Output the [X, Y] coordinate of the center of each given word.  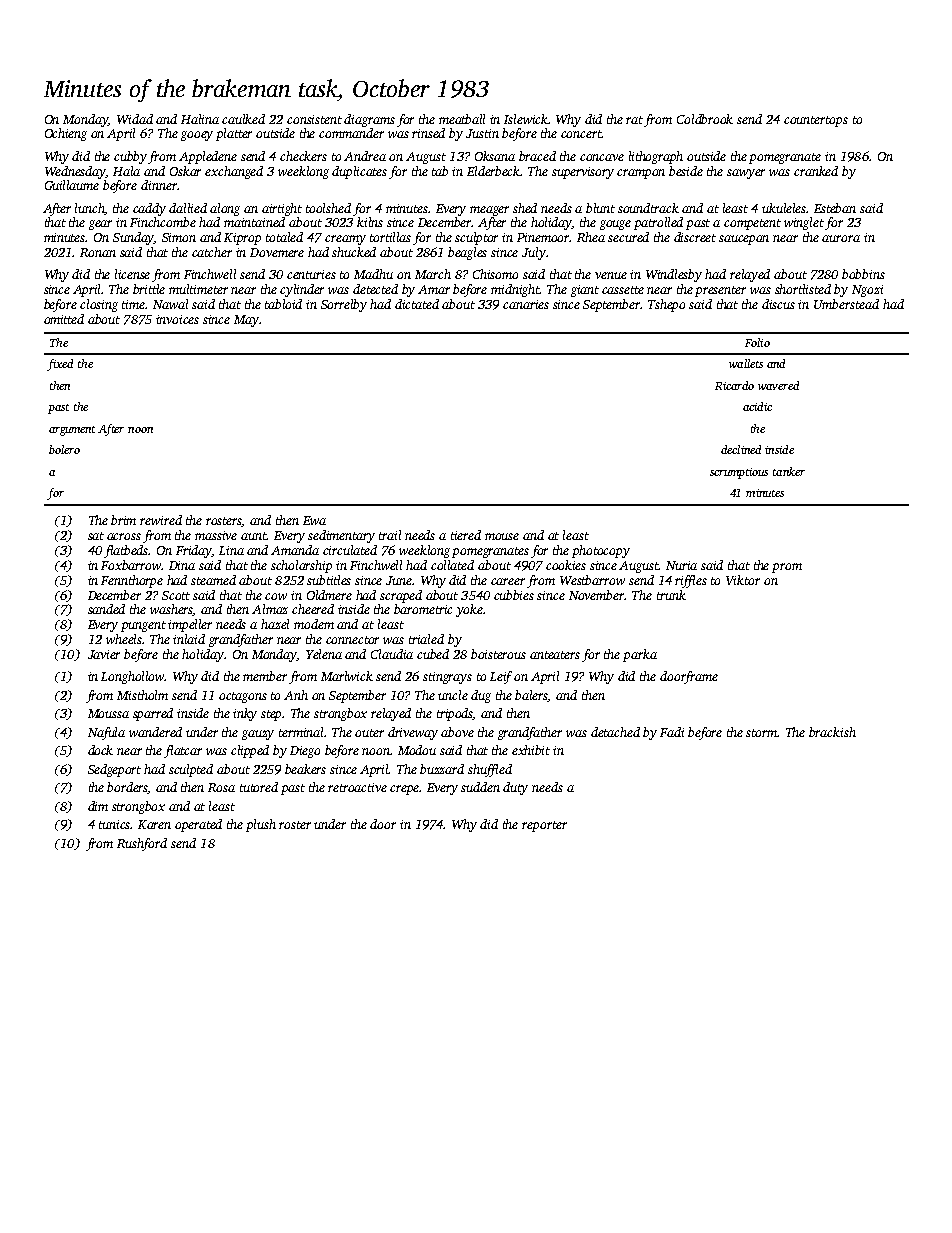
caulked [243, 119]
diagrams [369, 120]
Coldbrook [705, 119]
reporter [544, 826]
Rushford [142, 844]
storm [762, 733]
